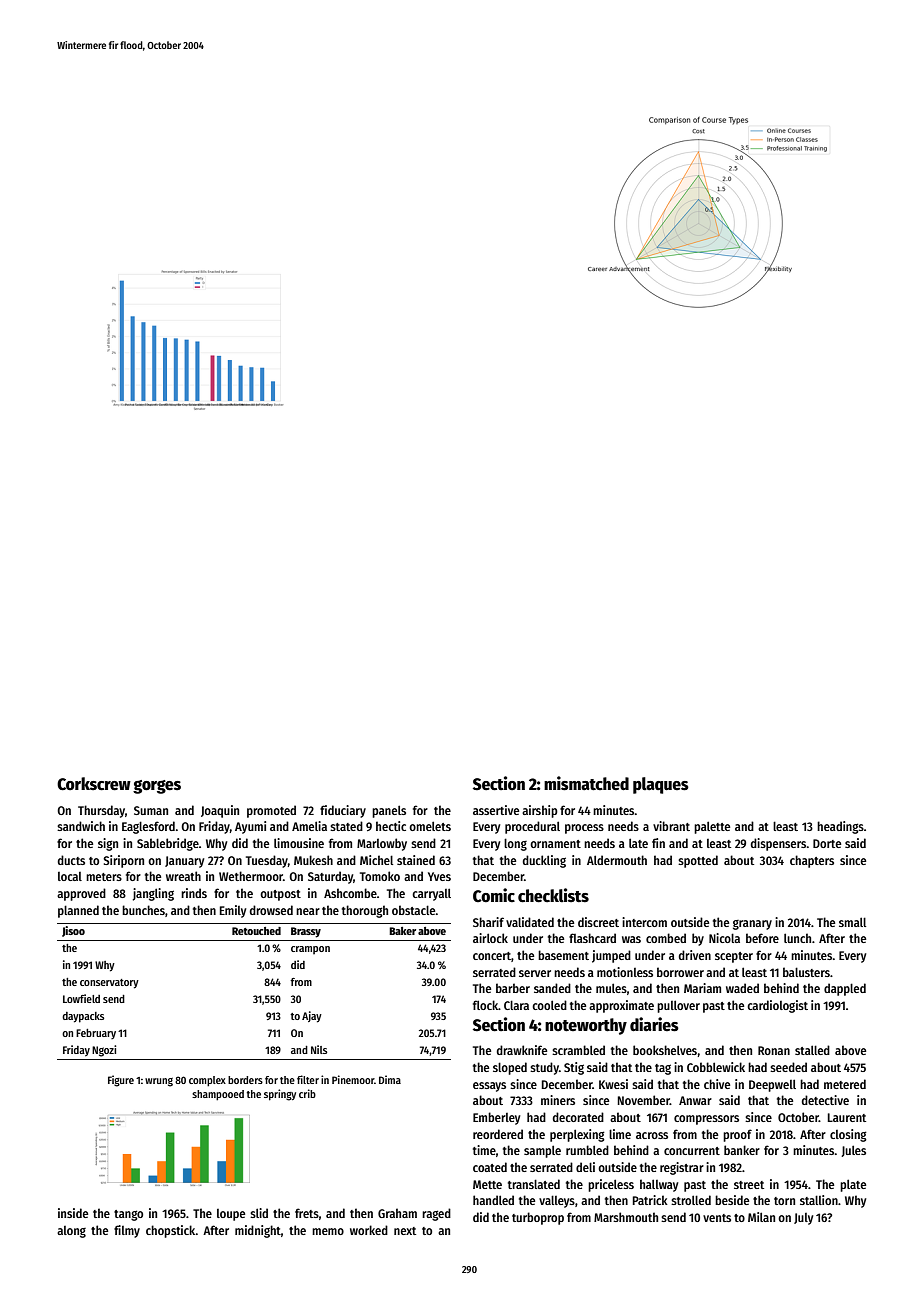  What do you see at coordinates (553, 895) in the document?
I see `checklists` at bounding box center [553, 895].
